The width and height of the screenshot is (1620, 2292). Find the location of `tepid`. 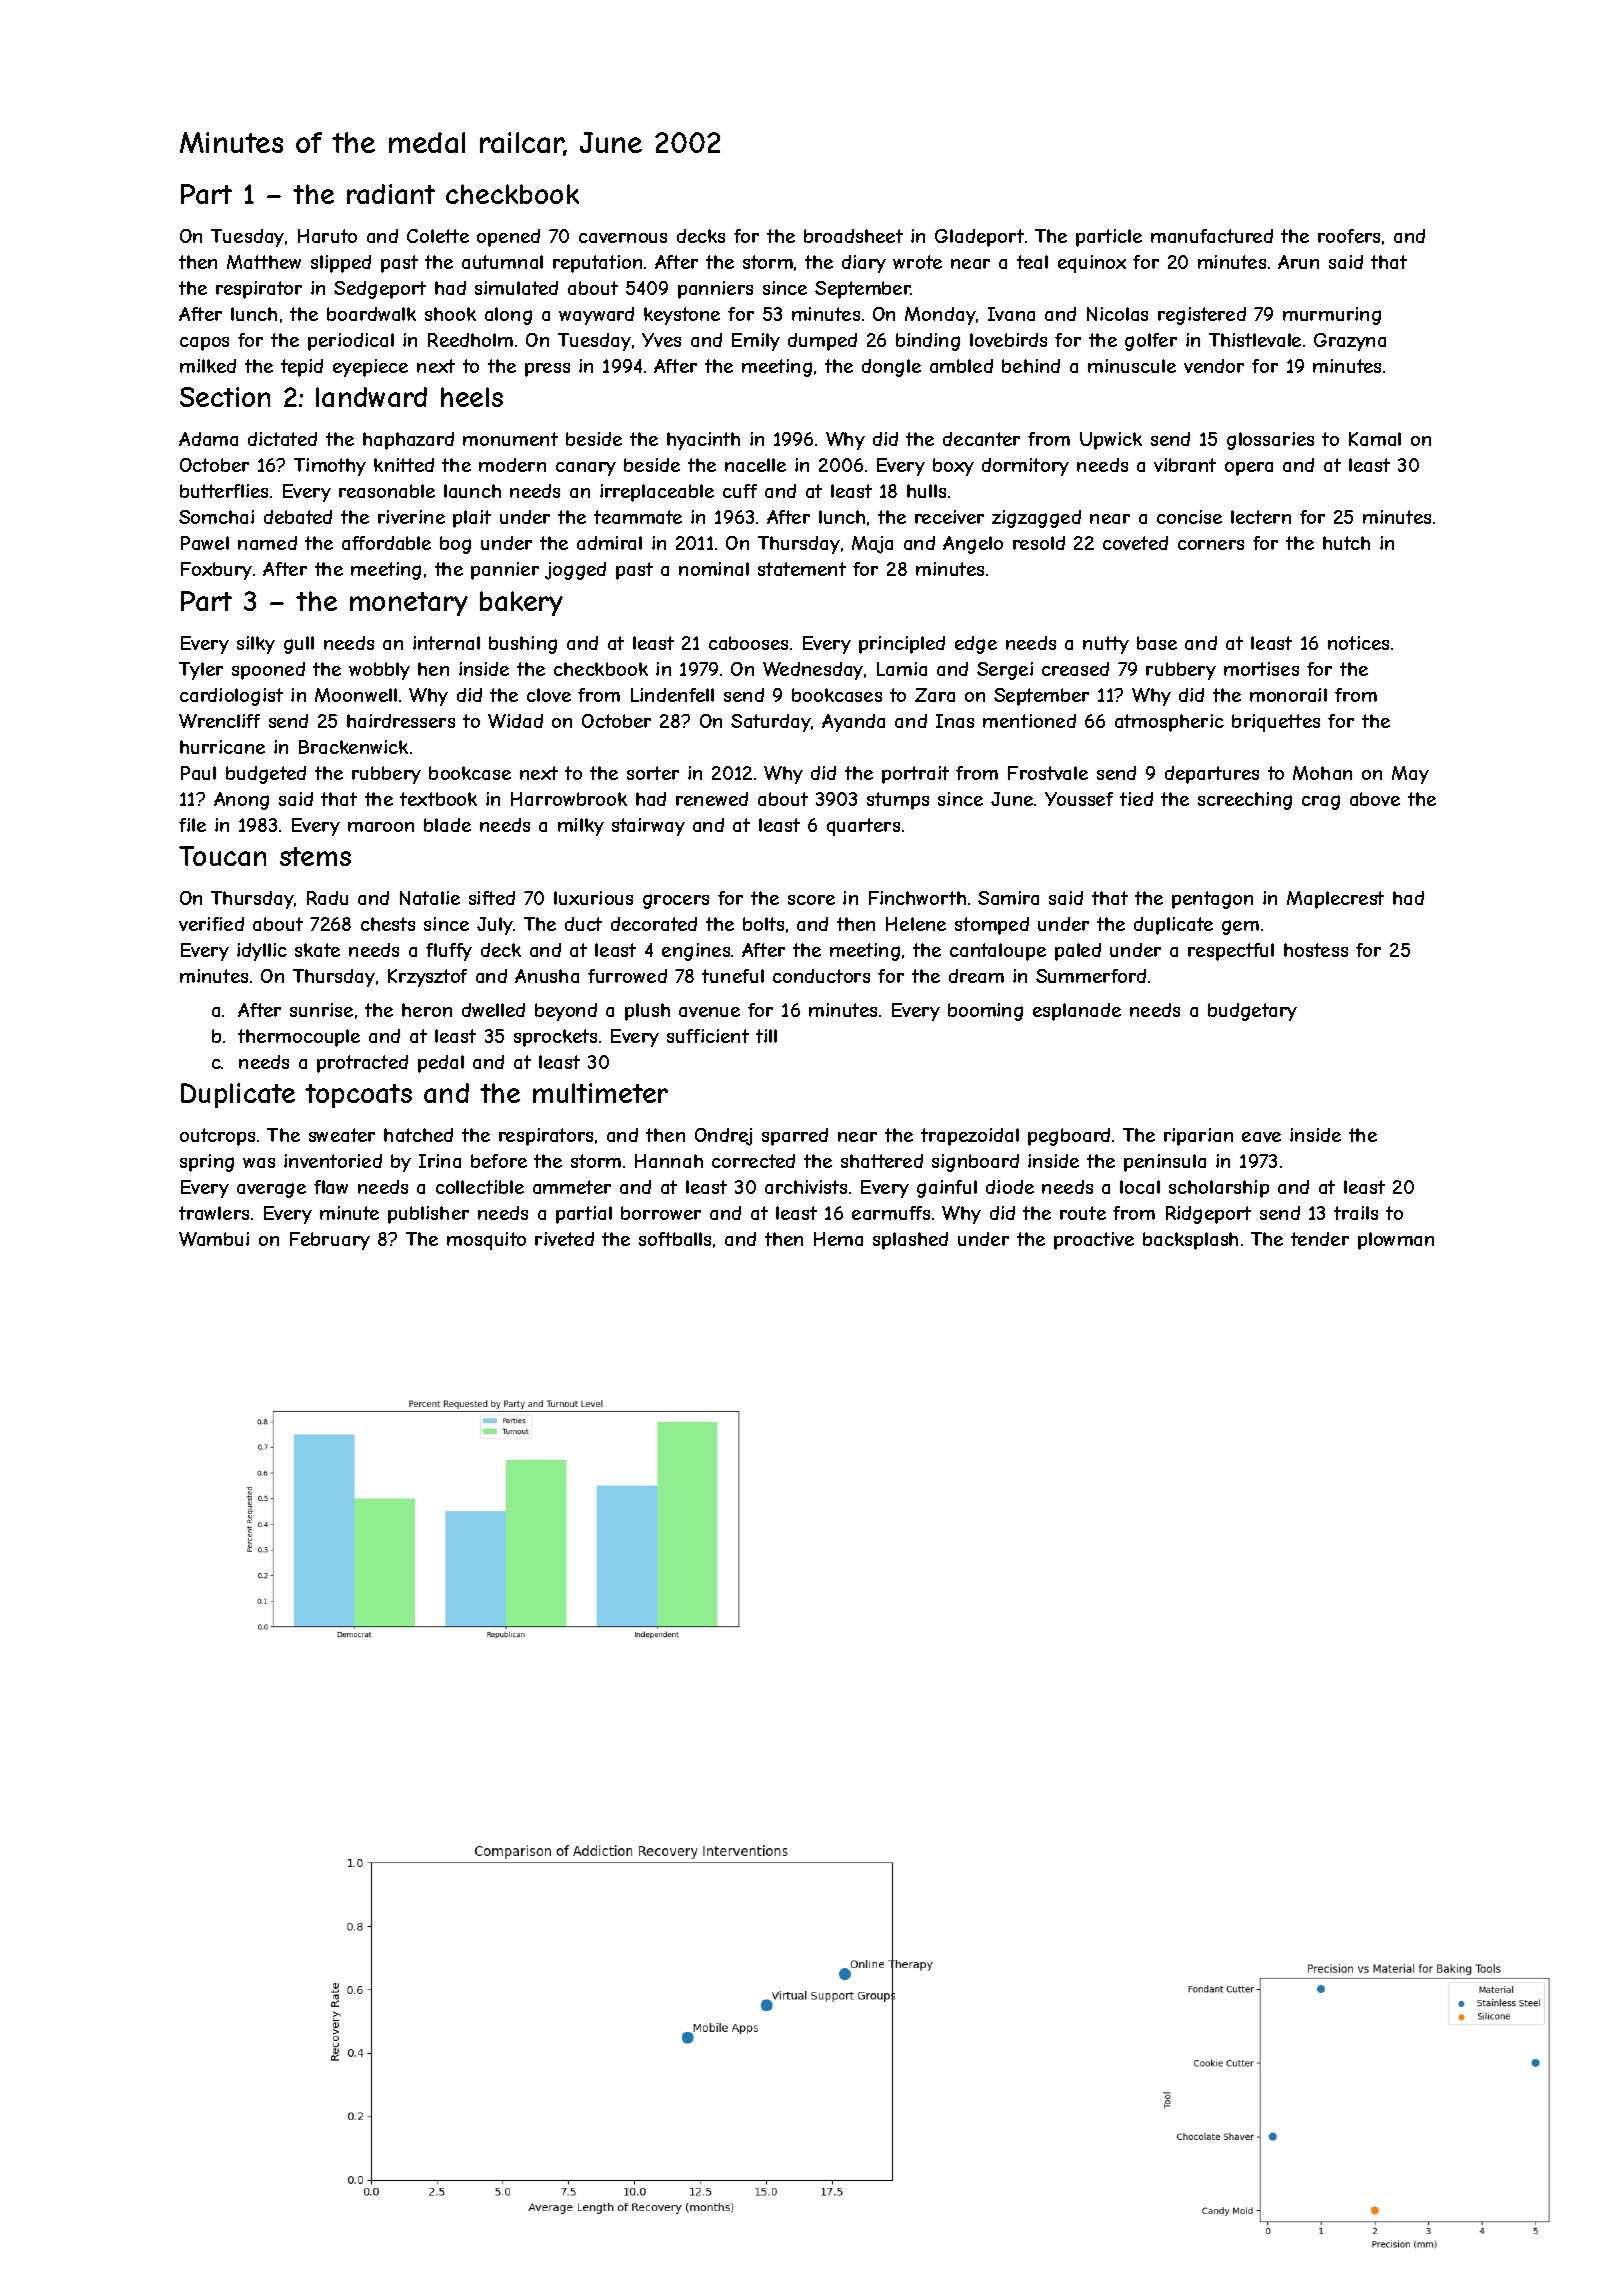

tepid is located at coordinates (302, 368).
